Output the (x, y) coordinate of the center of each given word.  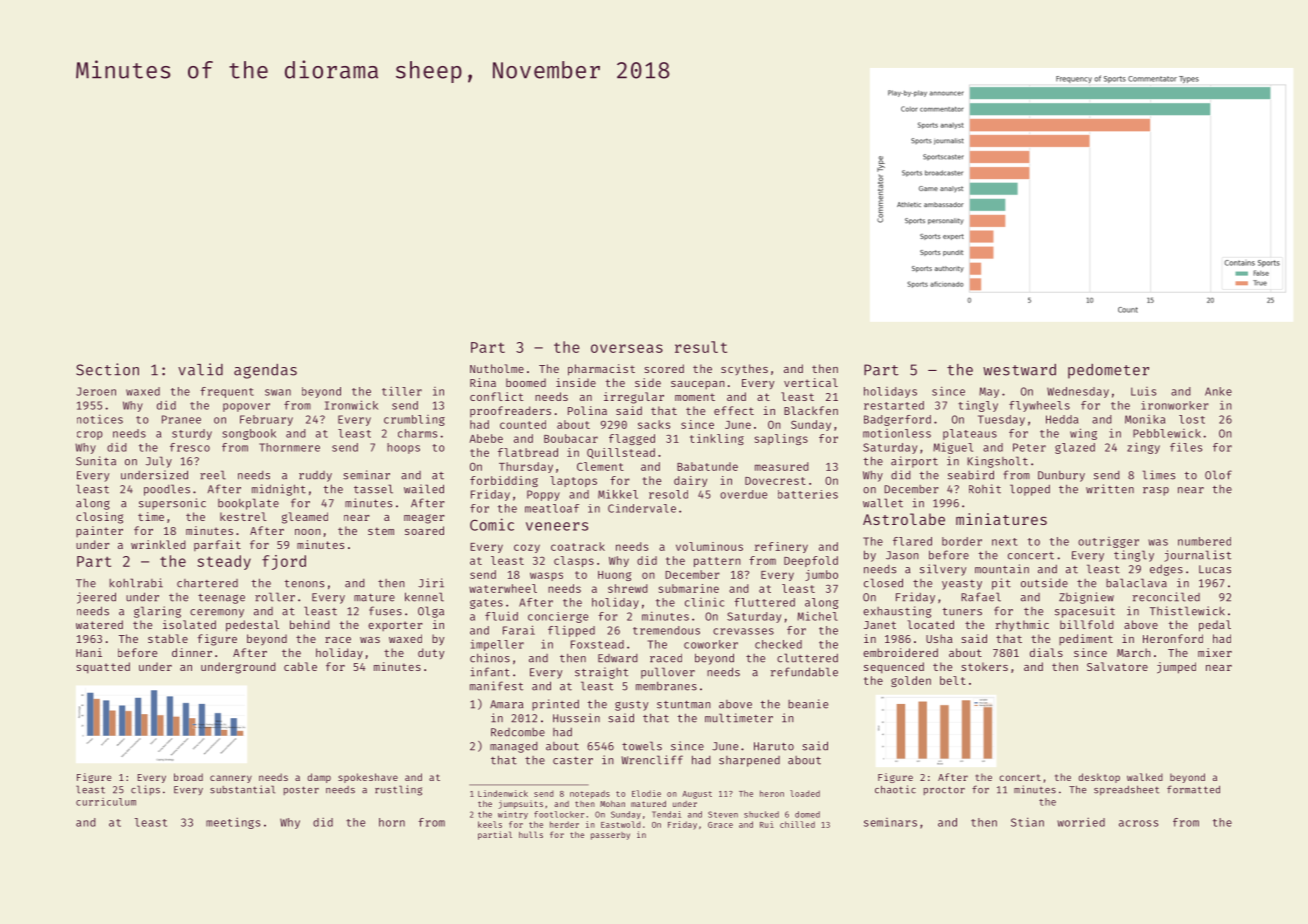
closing (99, 518)
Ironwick (351, 405)
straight (601, 673)
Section (107, 369)
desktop (1099, 778)
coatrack (578, 546)
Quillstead (621, 453)
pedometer (1108, 371)
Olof (1218, 475)
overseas (627, 348)
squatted (103, 668)
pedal (1215, 626)
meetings (233, 823)
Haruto (774, 746)
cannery (231, 779)
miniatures (1001, 519)
